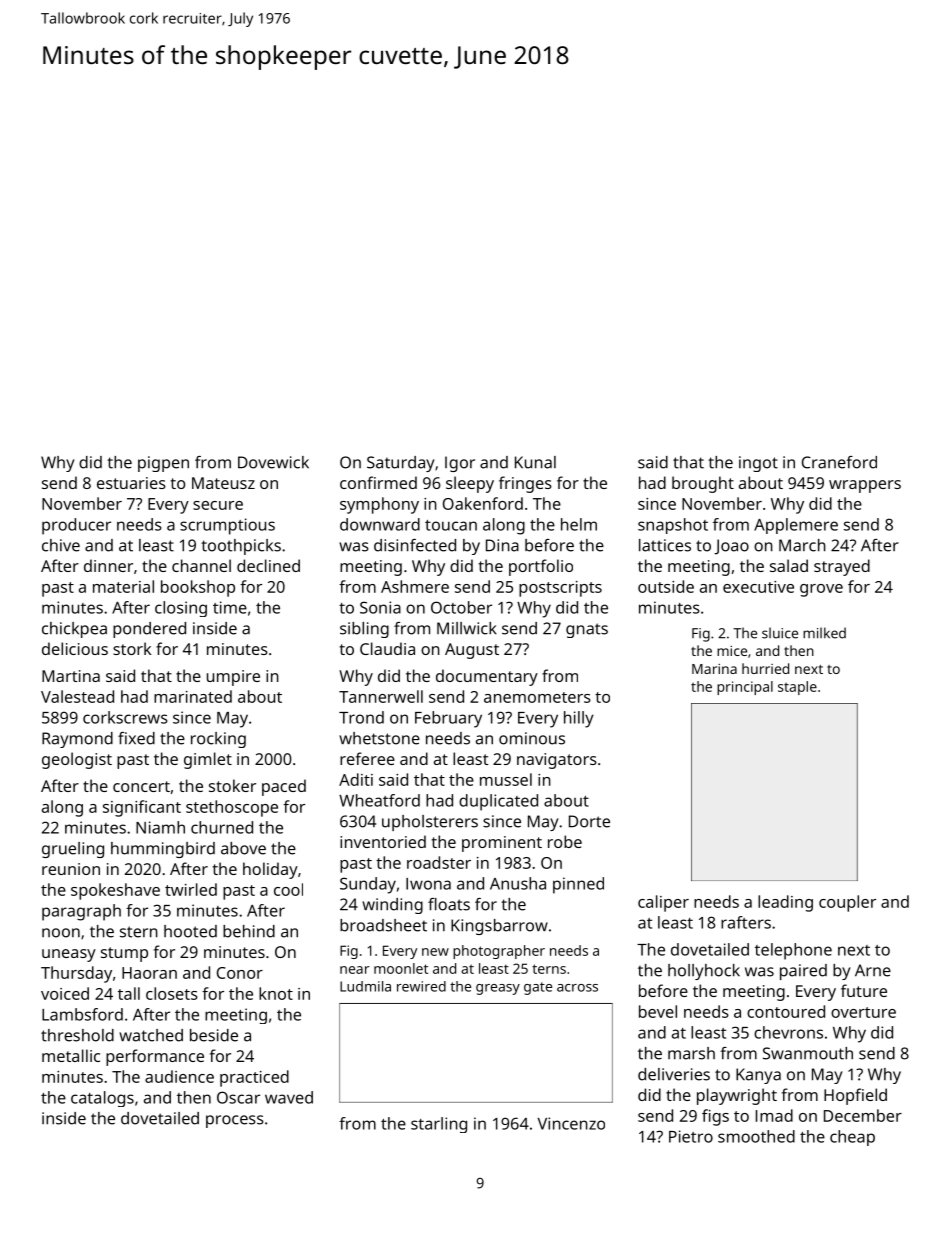  Describe the element at coordinates (235, 1121) in the document. I see `process` at that location.
